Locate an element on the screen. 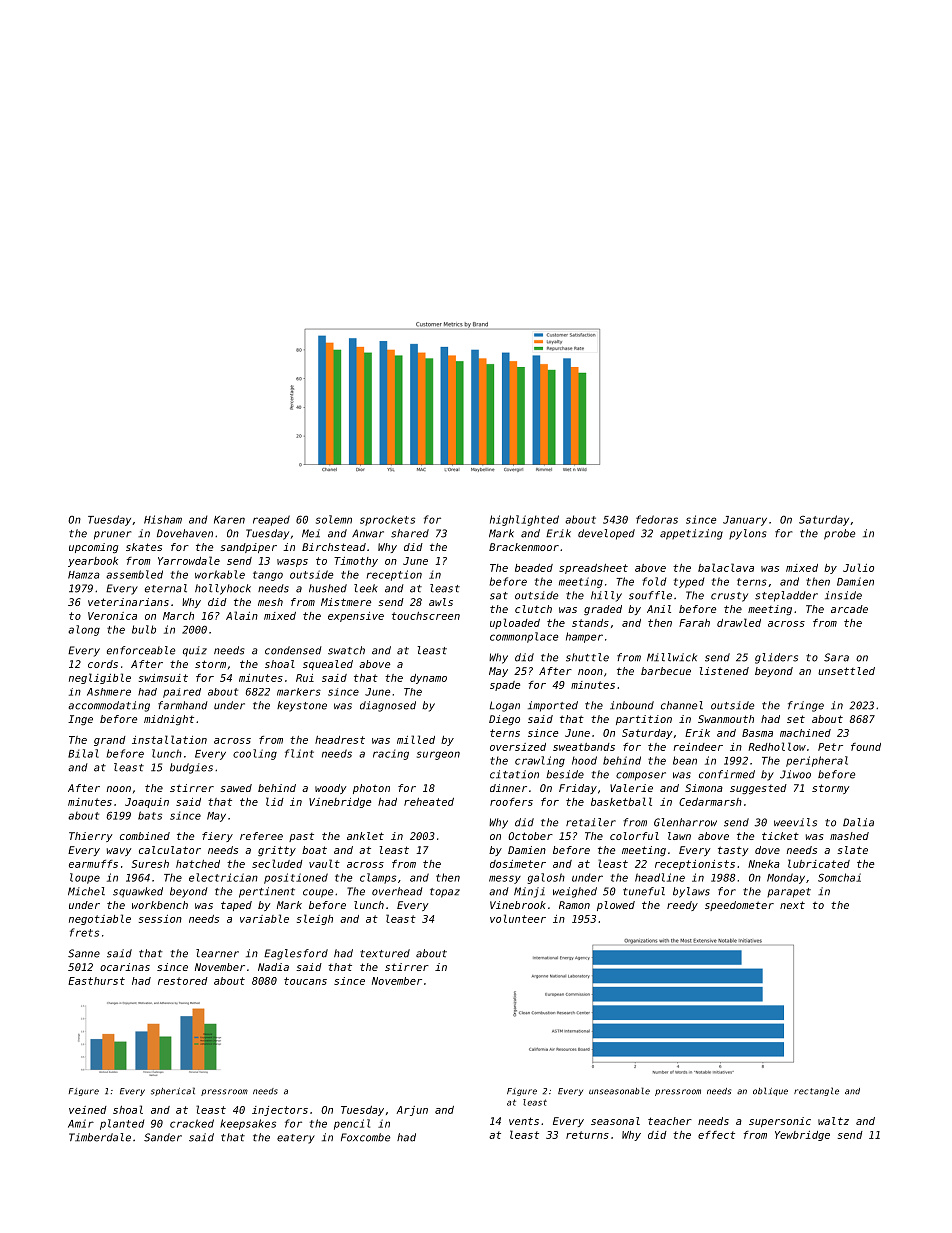 This screenshot has width=952, height=1233. dosimeter is located at coordinates (518, 864).
